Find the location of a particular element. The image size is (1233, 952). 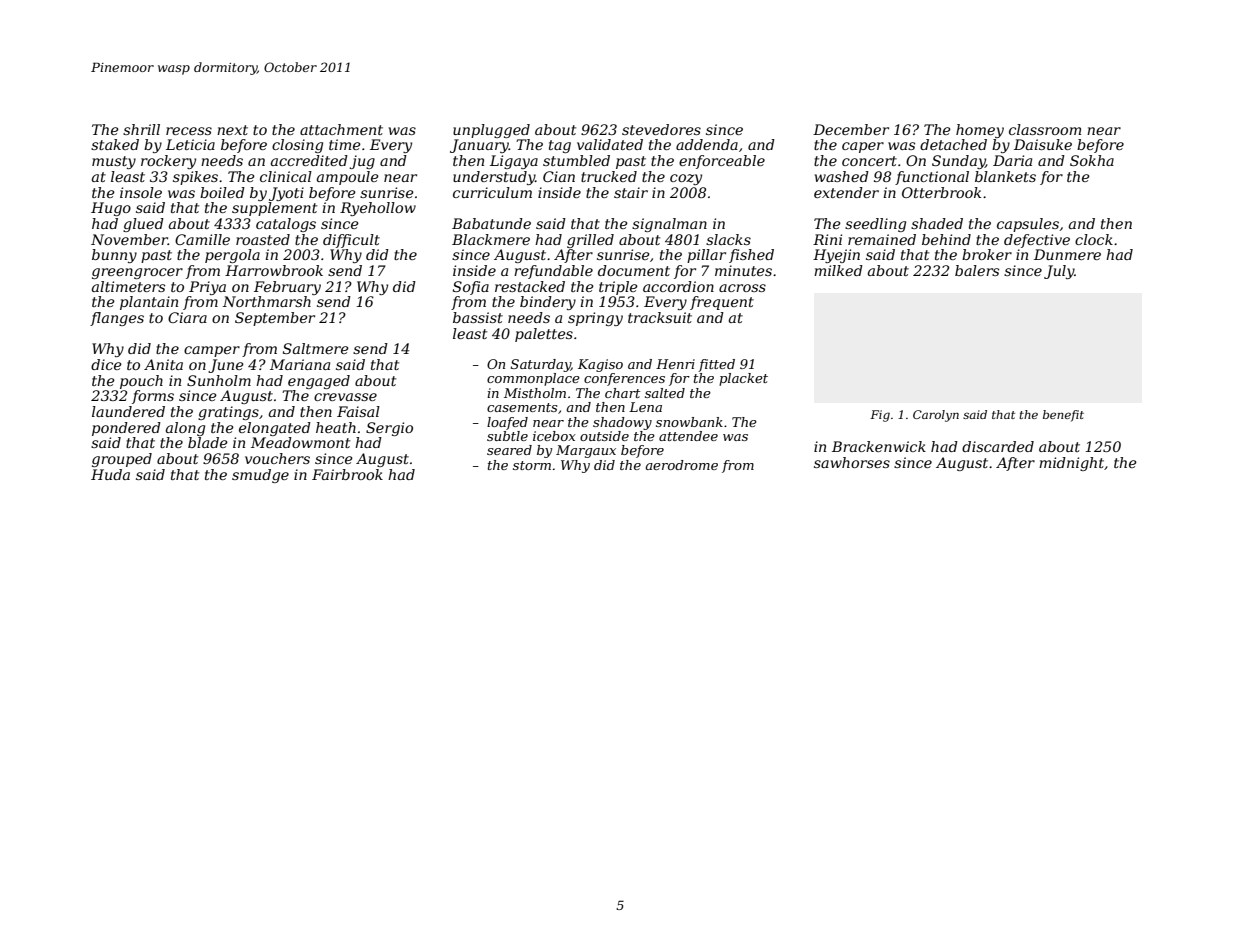

stevedores is located at coordinates (661, 129).
